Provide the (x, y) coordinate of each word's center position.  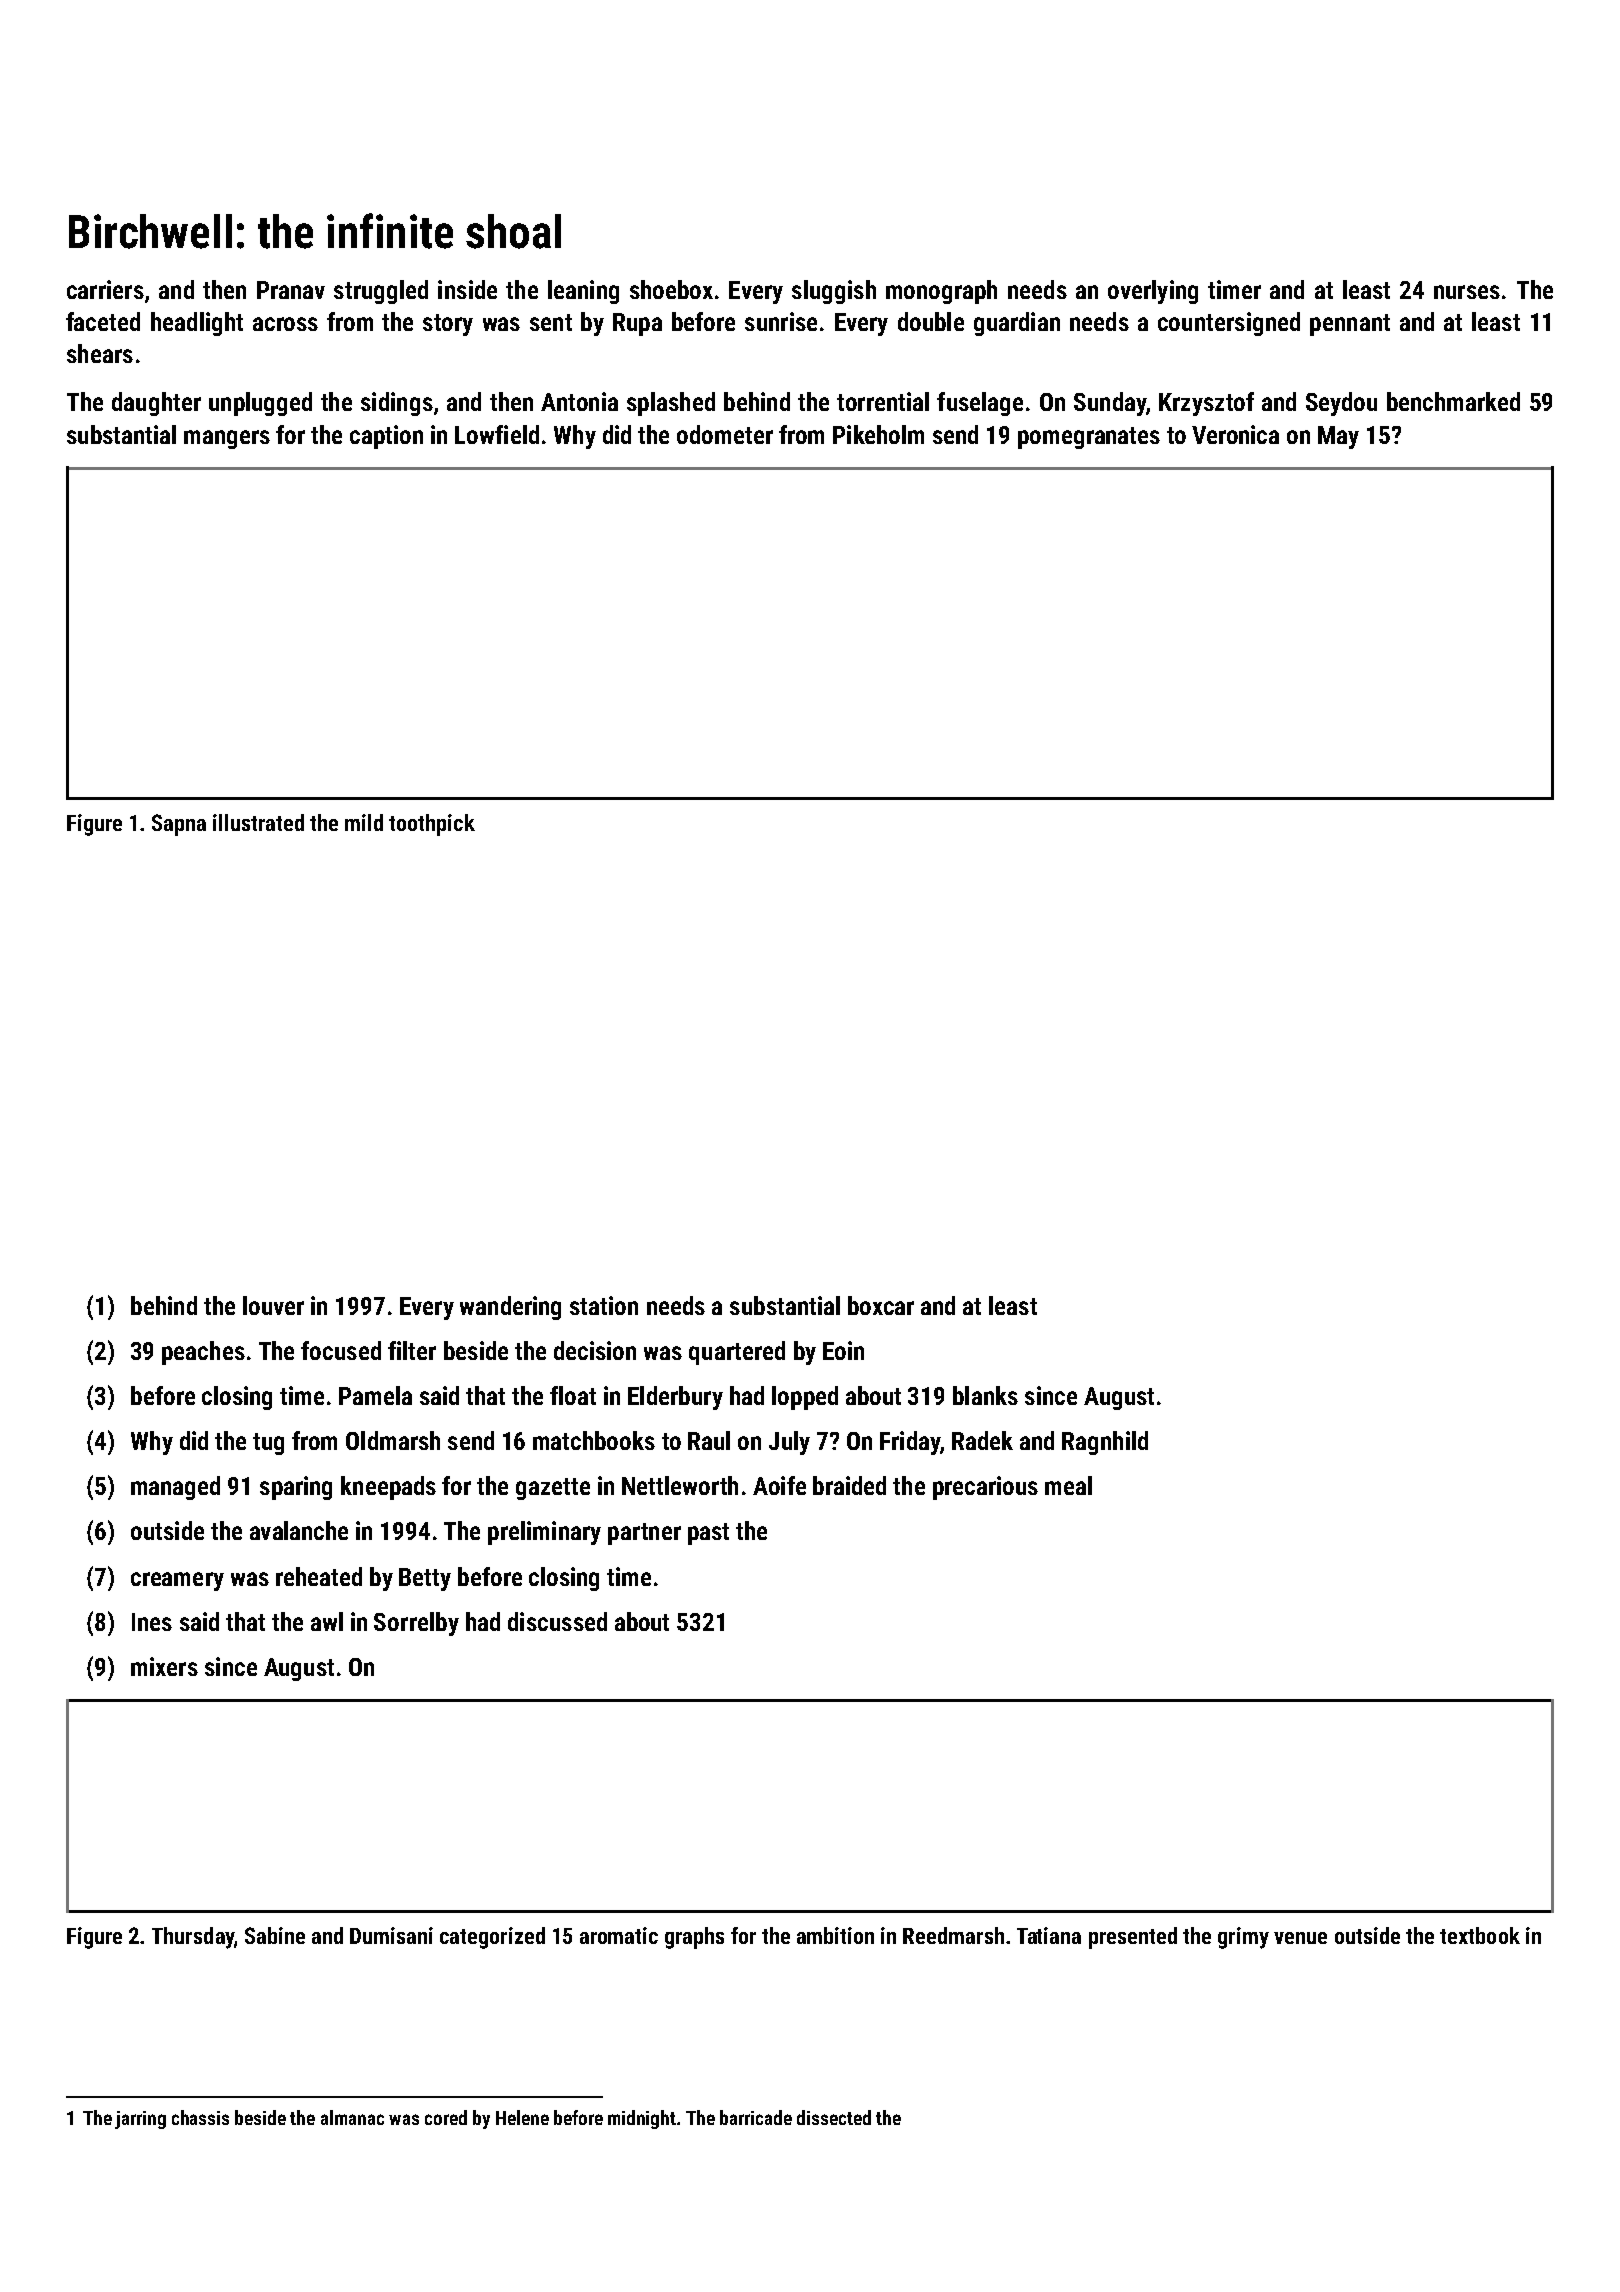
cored (446, 2117)
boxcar (881, 1305)
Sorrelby (416, 1624)
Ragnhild (1105, 1443)
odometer (725, 434)
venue (1300, 1938)
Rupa (637, 324)
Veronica (1235, 434)
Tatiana (1049, 1935)
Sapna (179, 825)
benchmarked (1453, 401)
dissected (834, 2117)
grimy (1243, 1938)
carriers (105, 289)
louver (273, 1305)
